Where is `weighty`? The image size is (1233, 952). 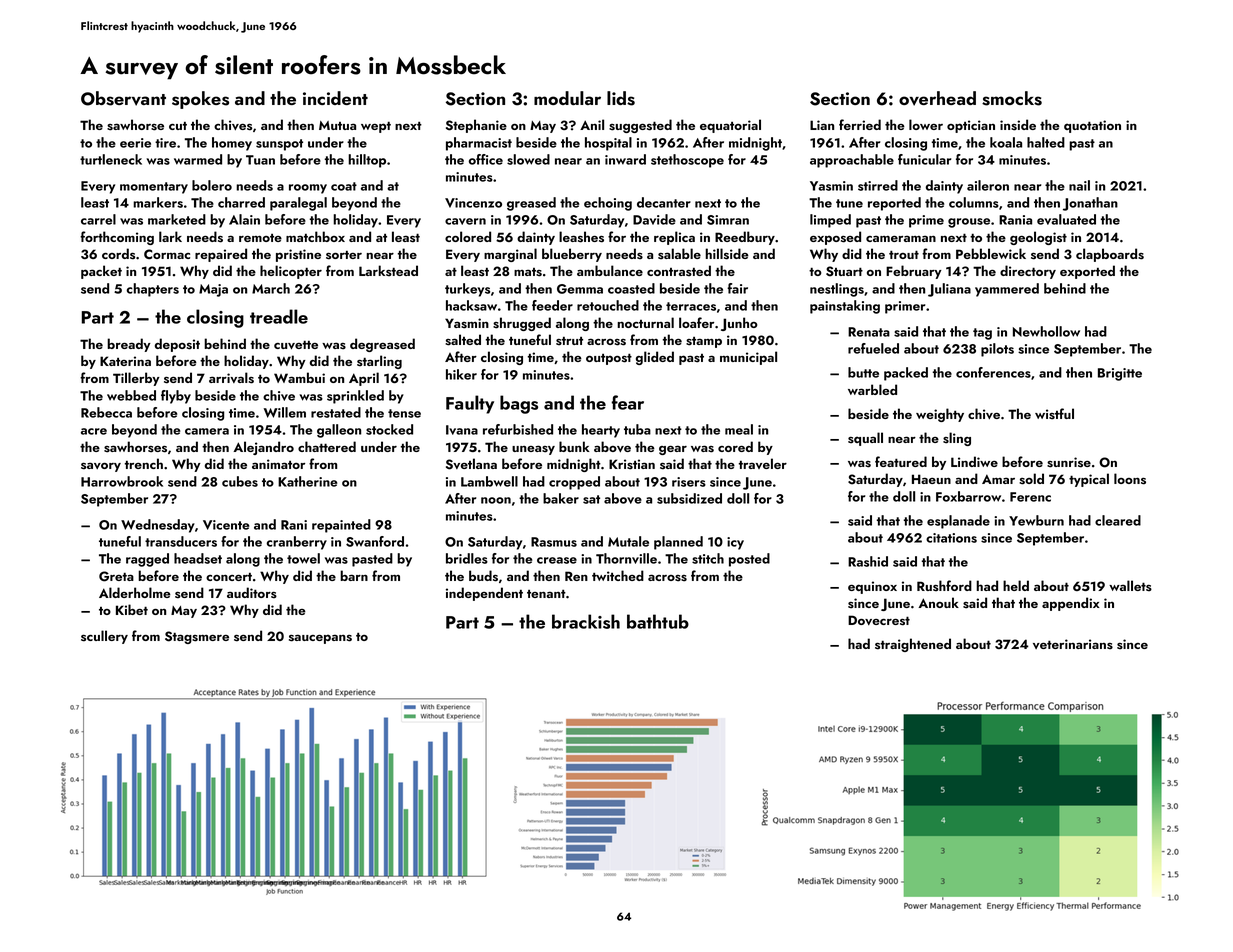
weighty is located at coordinates (940, 415).
